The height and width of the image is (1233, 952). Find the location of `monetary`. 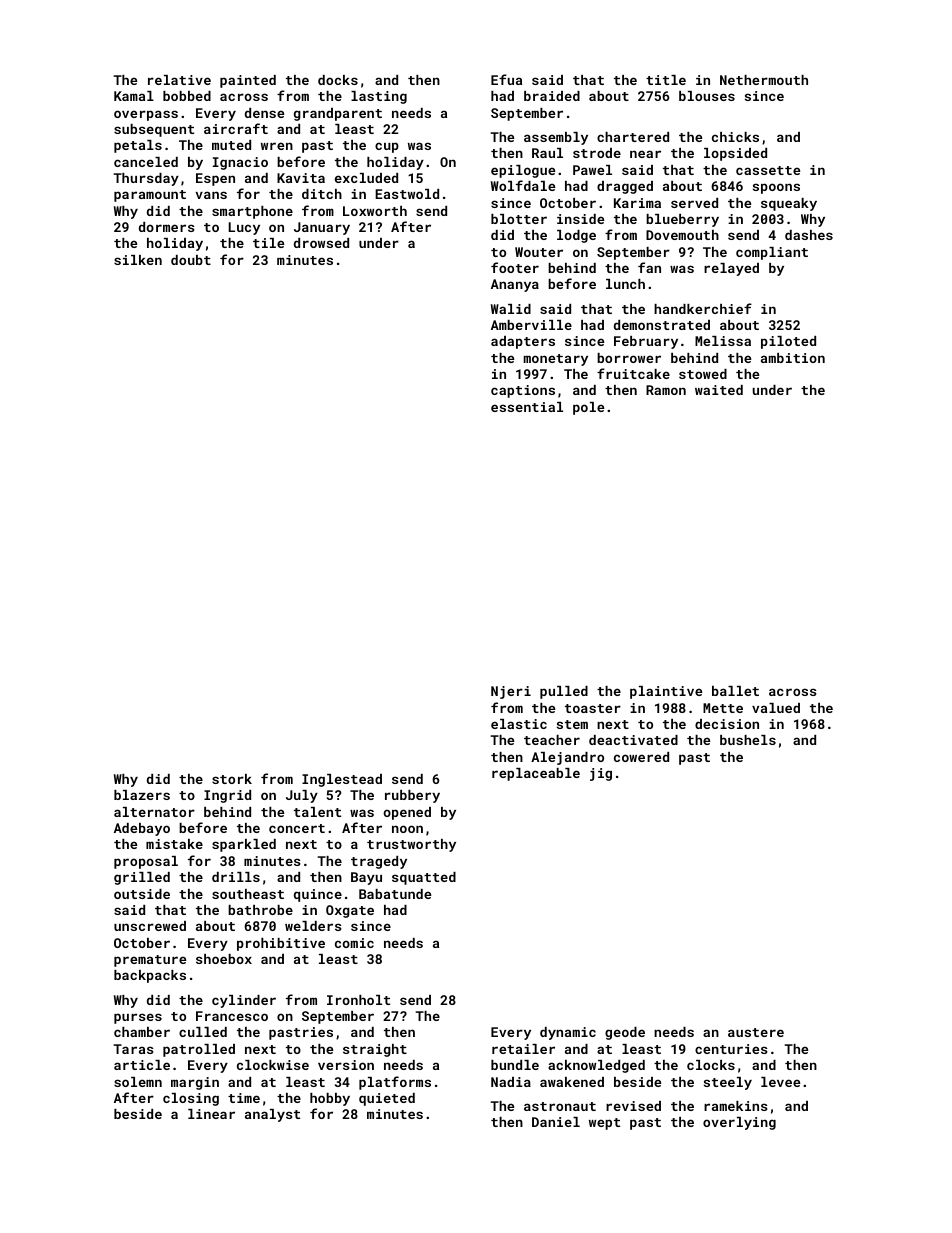

monetary is located at coordinates (556, 360).
